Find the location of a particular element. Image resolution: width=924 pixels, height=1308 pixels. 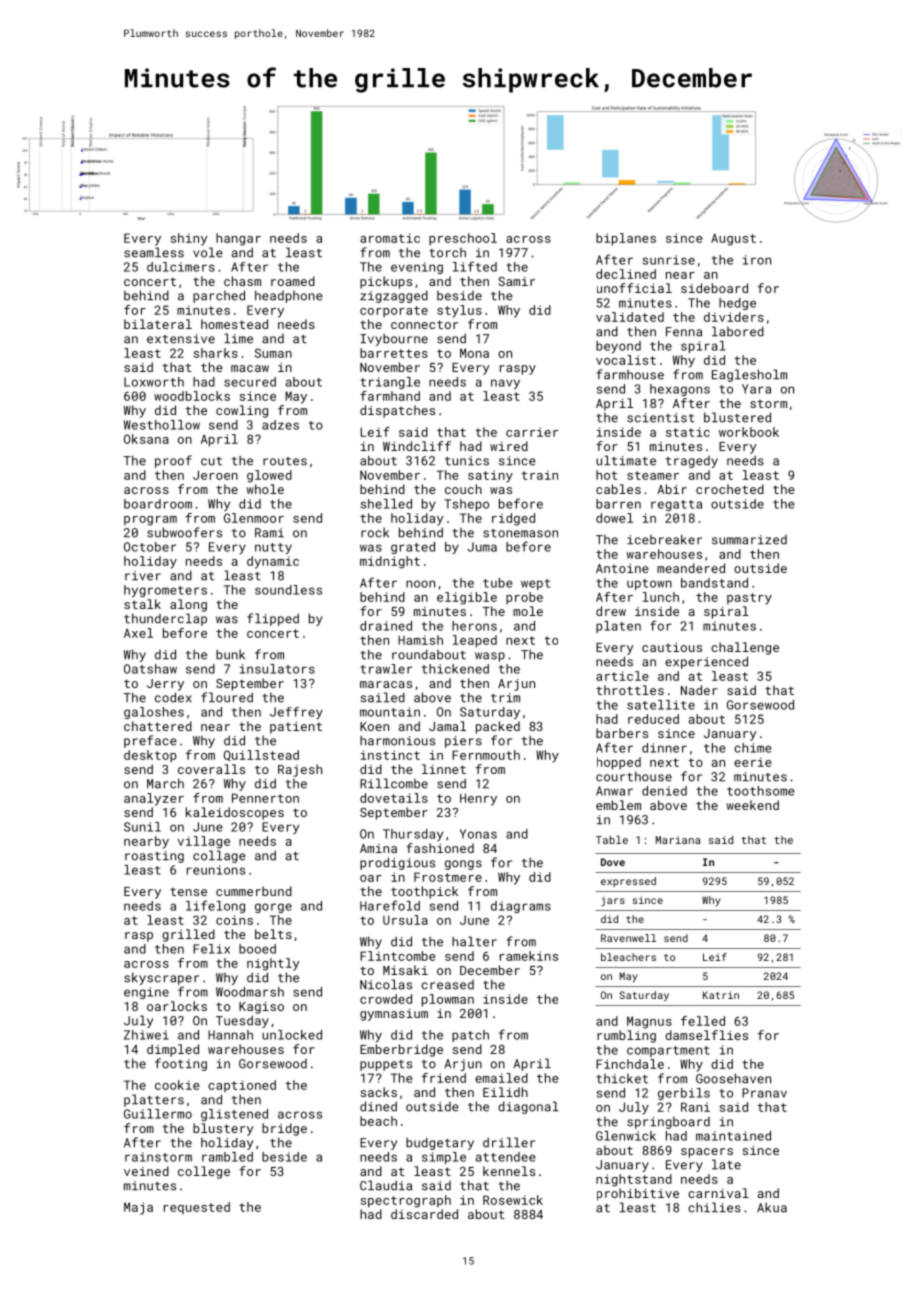

extensive is located at coordinates (181, 339).
